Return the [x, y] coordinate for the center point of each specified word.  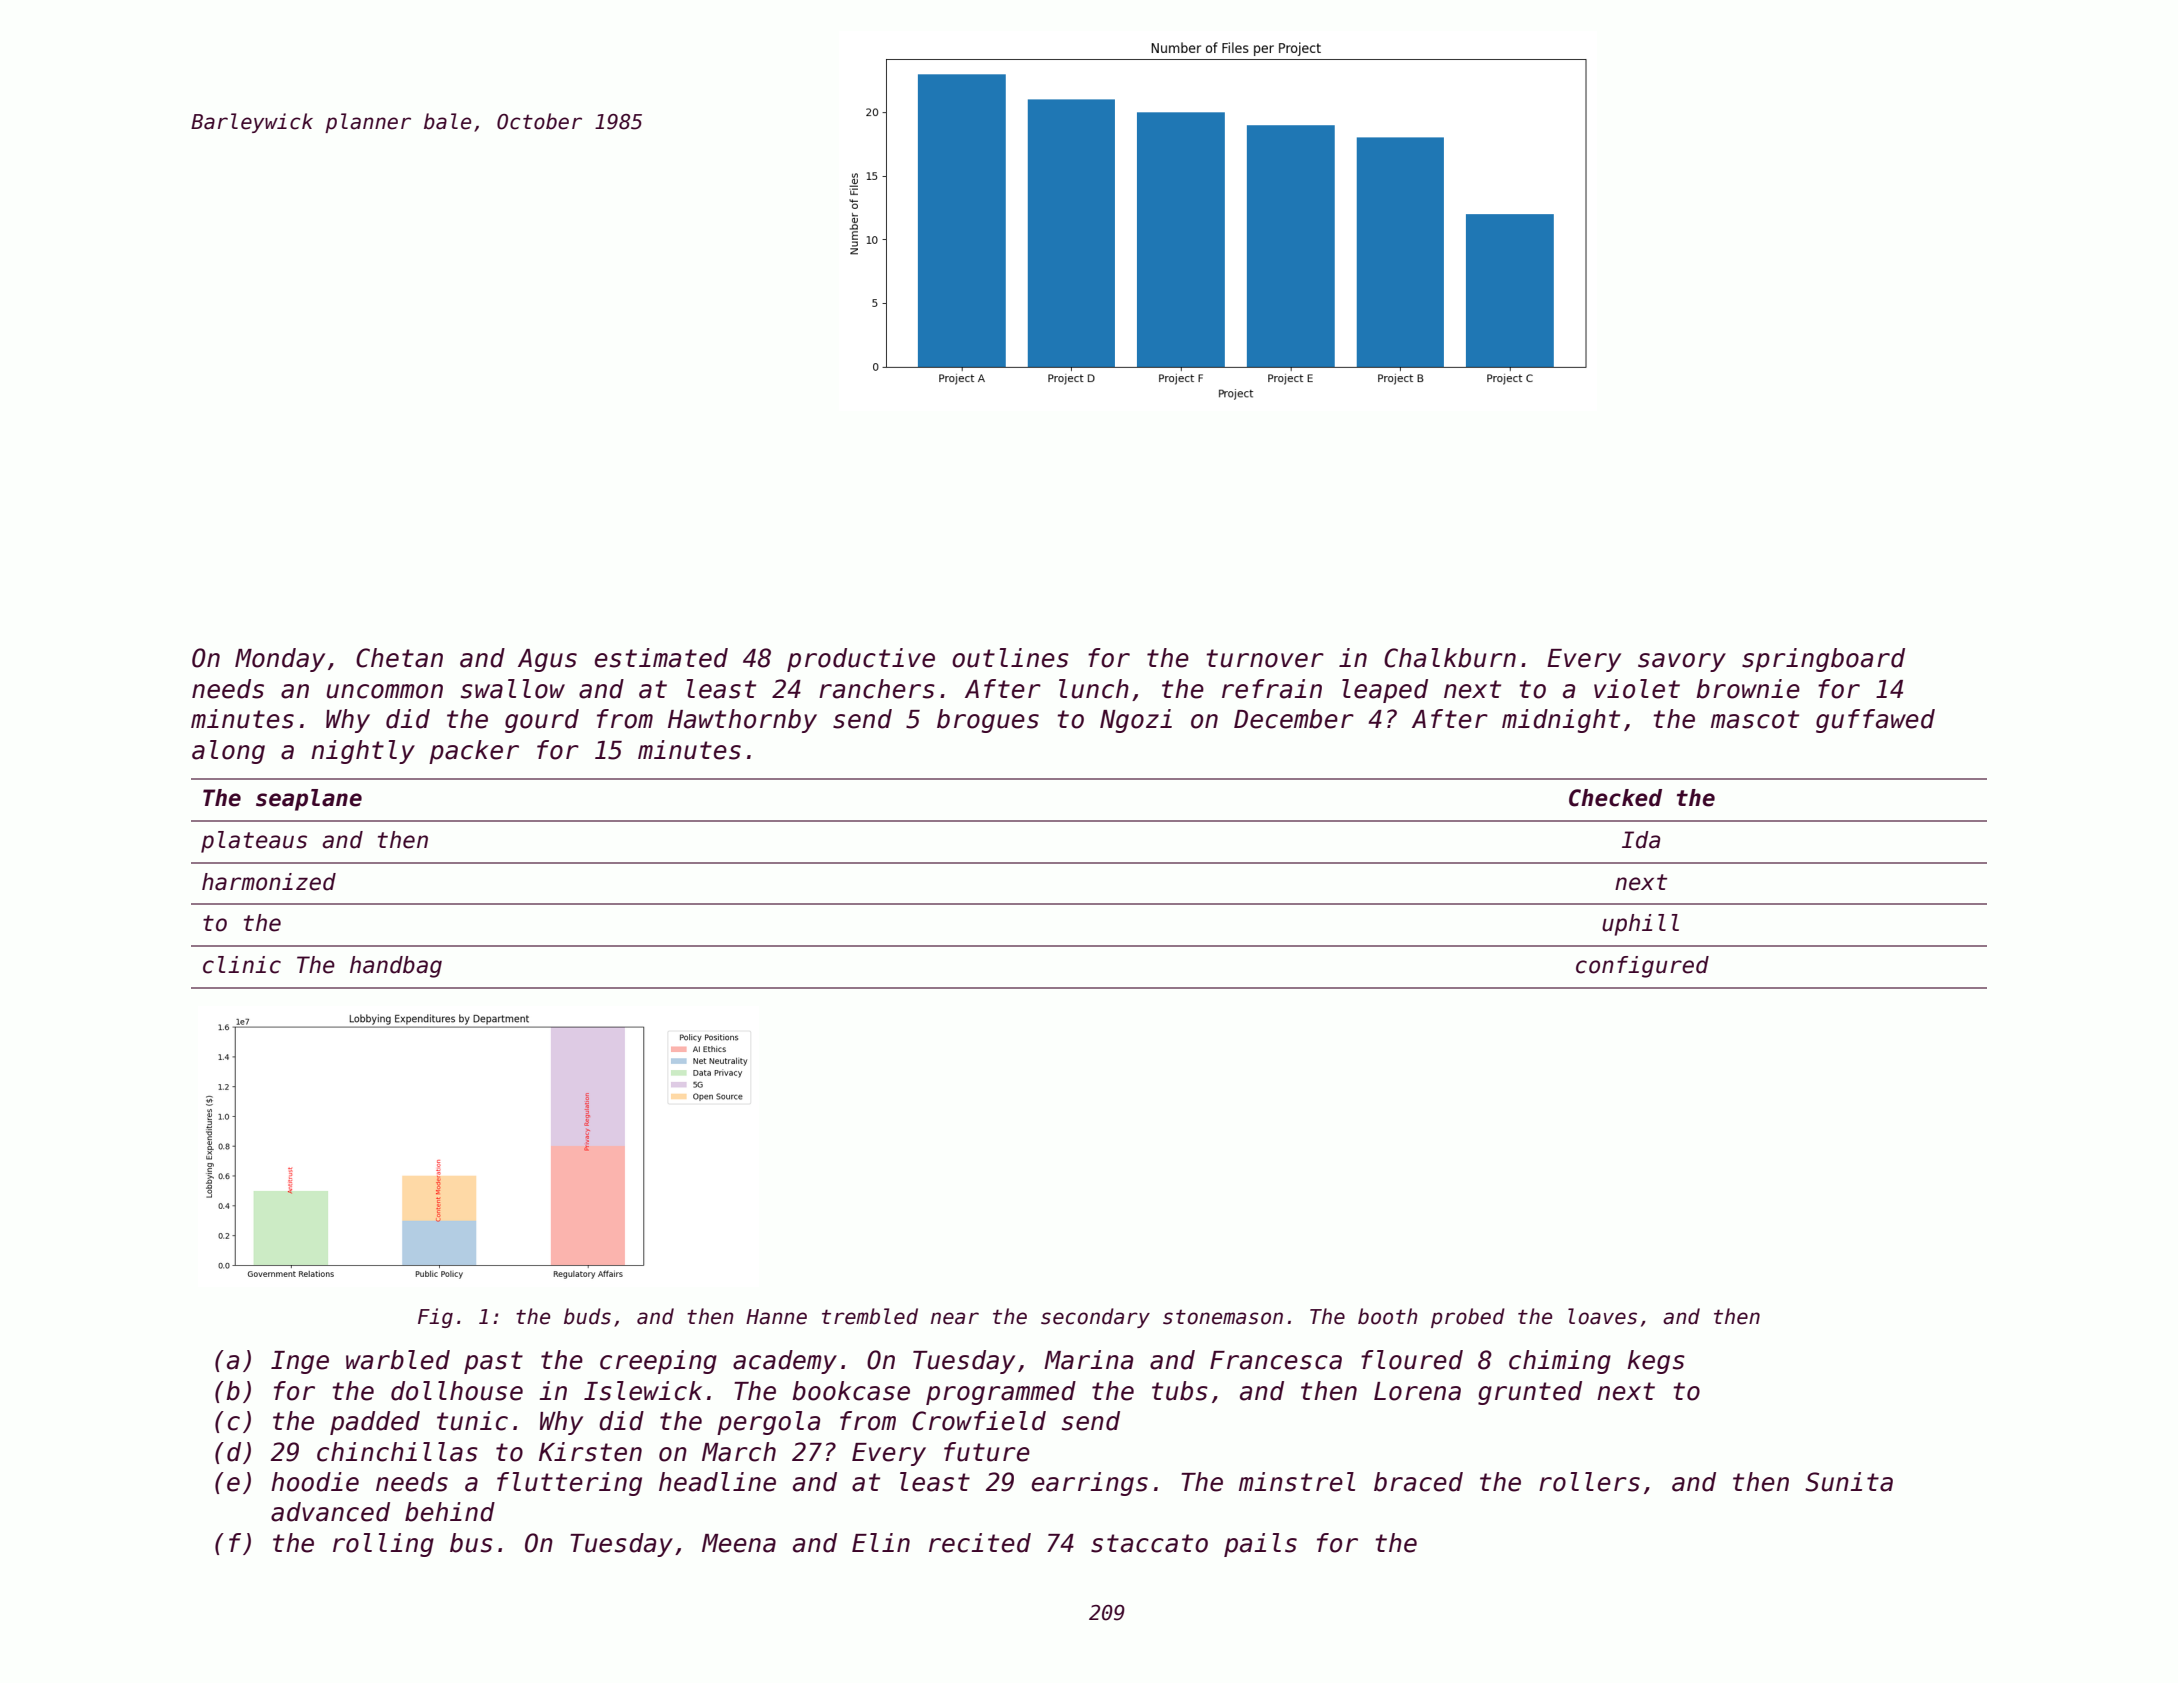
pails [1260, 1545]
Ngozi [1136, 721]
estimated [661, 658]
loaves [1602, 1316]
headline [717, 1482]
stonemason [1223, 1317]
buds [587, 1316]
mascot [1755, 719]
